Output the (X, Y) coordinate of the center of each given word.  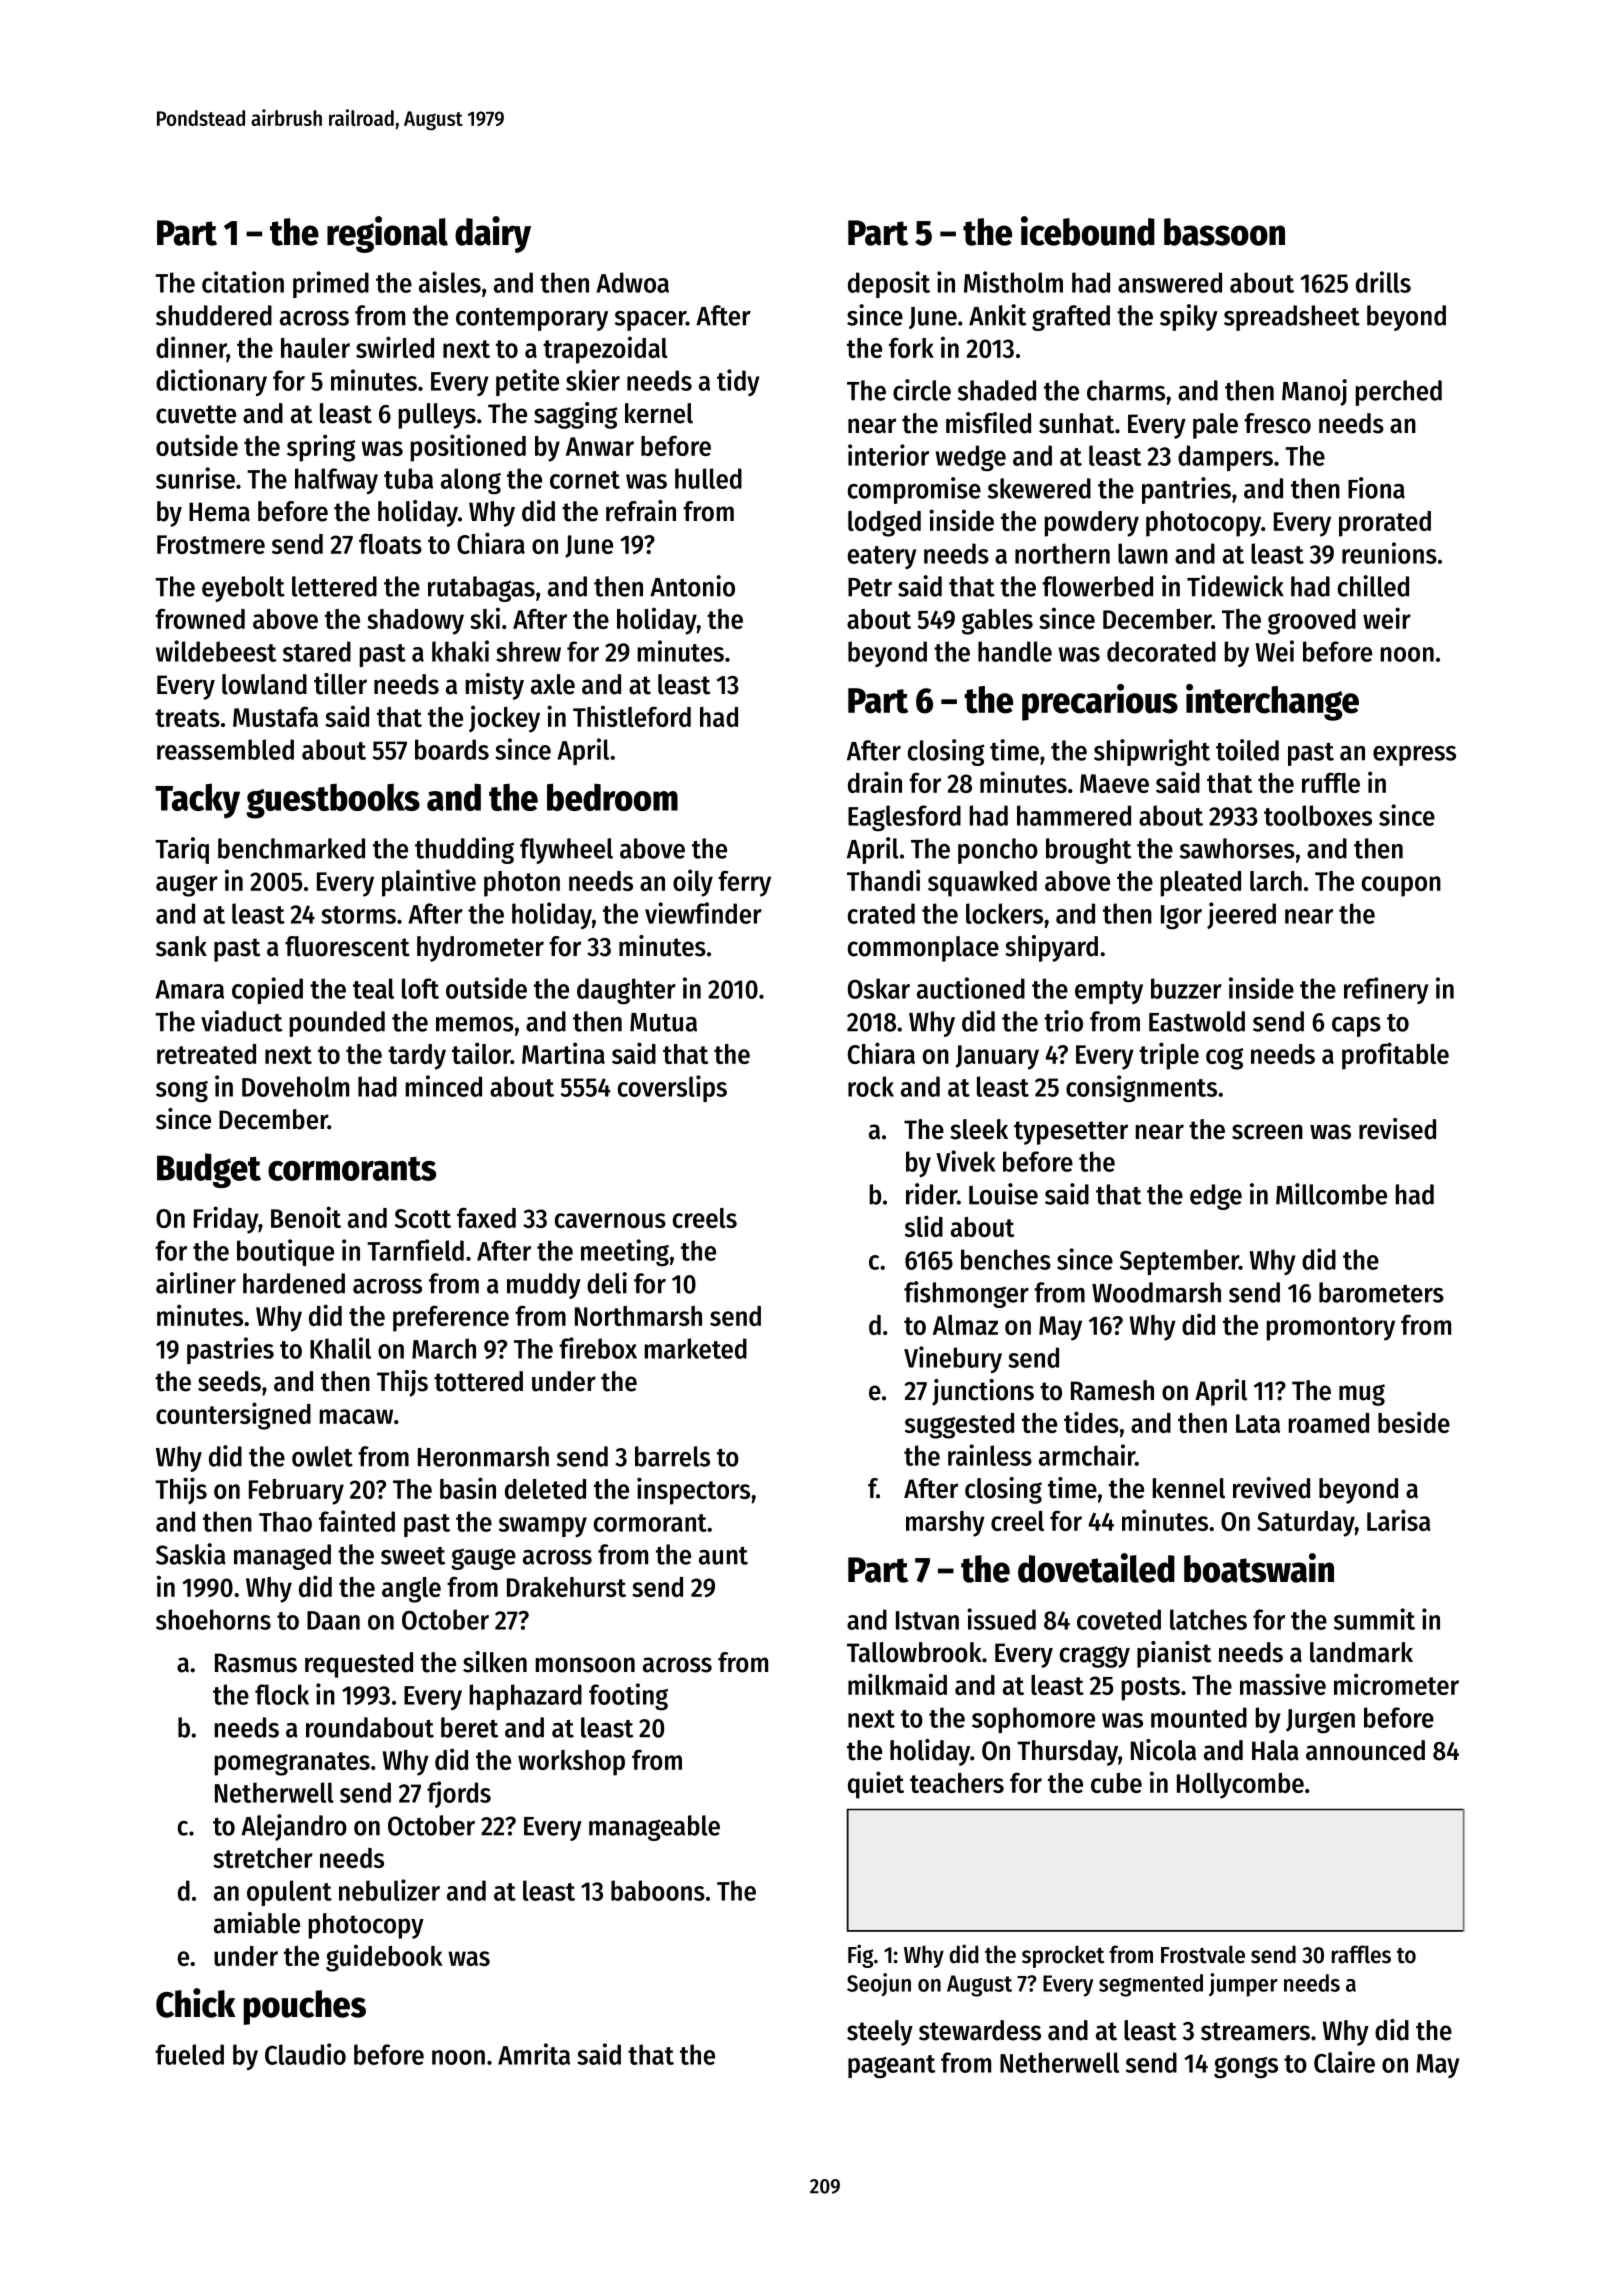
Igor (1181, 917)
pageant (892, 2066)
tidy (738, 382)
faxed (486, 1217)
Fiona (1376, 488)
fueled (189, 2054)
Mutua (663, 1022)
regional (387, 234)
